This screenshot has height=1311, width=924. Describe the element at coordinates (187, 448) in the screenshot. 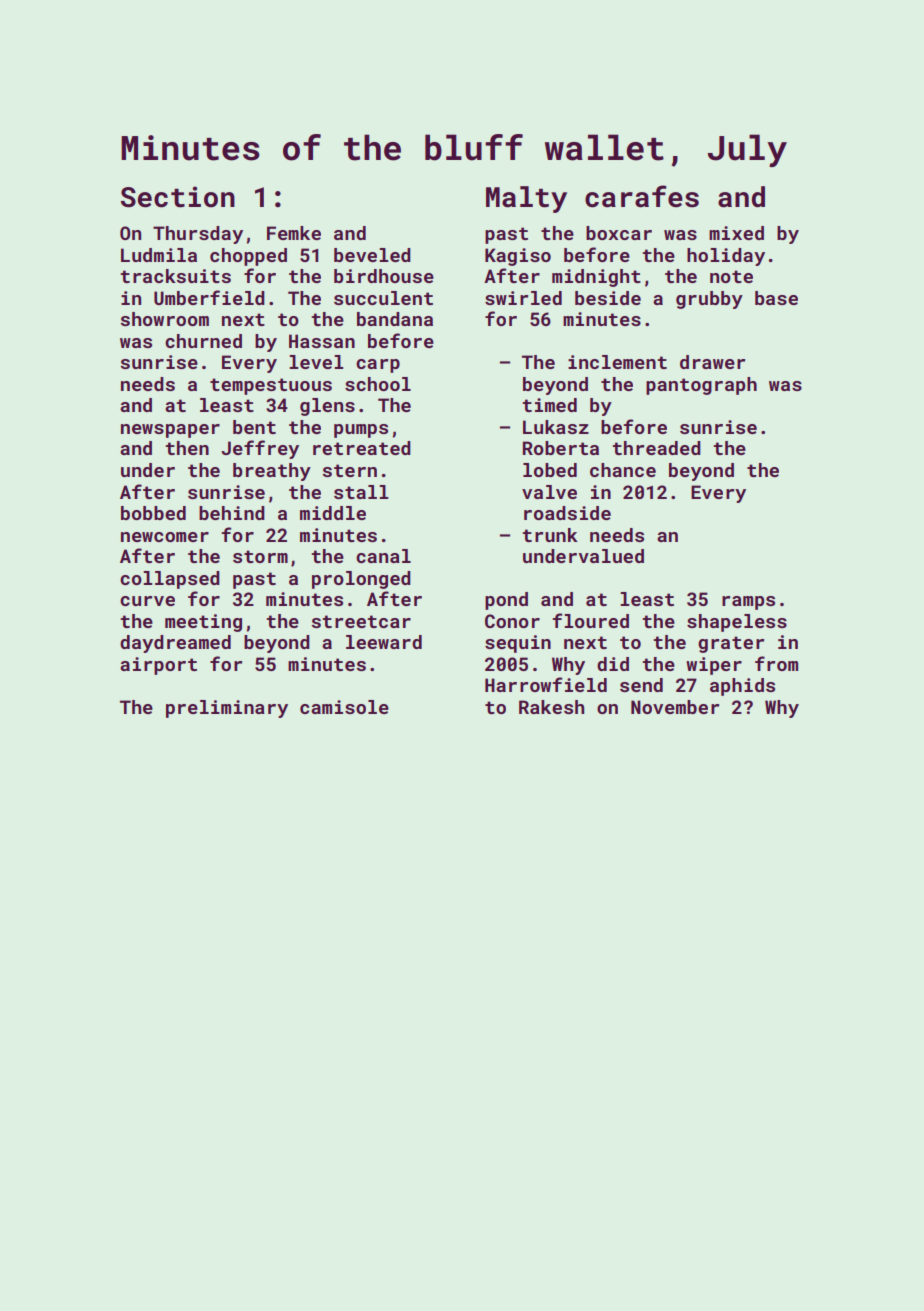

I see `then` at that location.
